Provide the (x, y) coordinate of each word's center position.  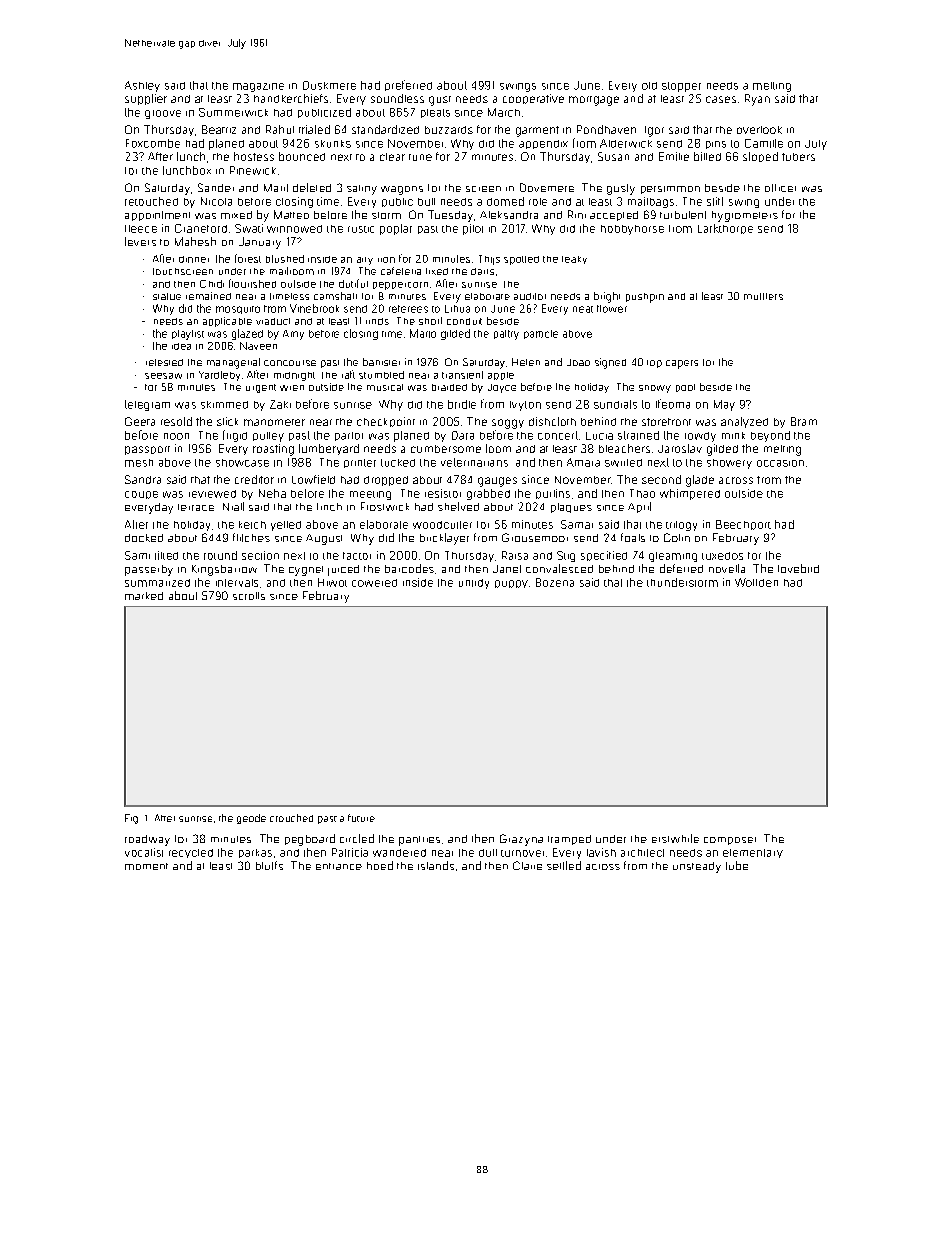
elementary (753, 853)
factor (357, 556)
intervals (237, 583)
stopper (681, 87)
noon (176, 436)
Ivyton (525, 406)
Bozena (555, 582)
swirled (623, 463)
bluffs (269, 865)
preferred (408, 85)
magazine (258, 87)
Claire (527, 865)
